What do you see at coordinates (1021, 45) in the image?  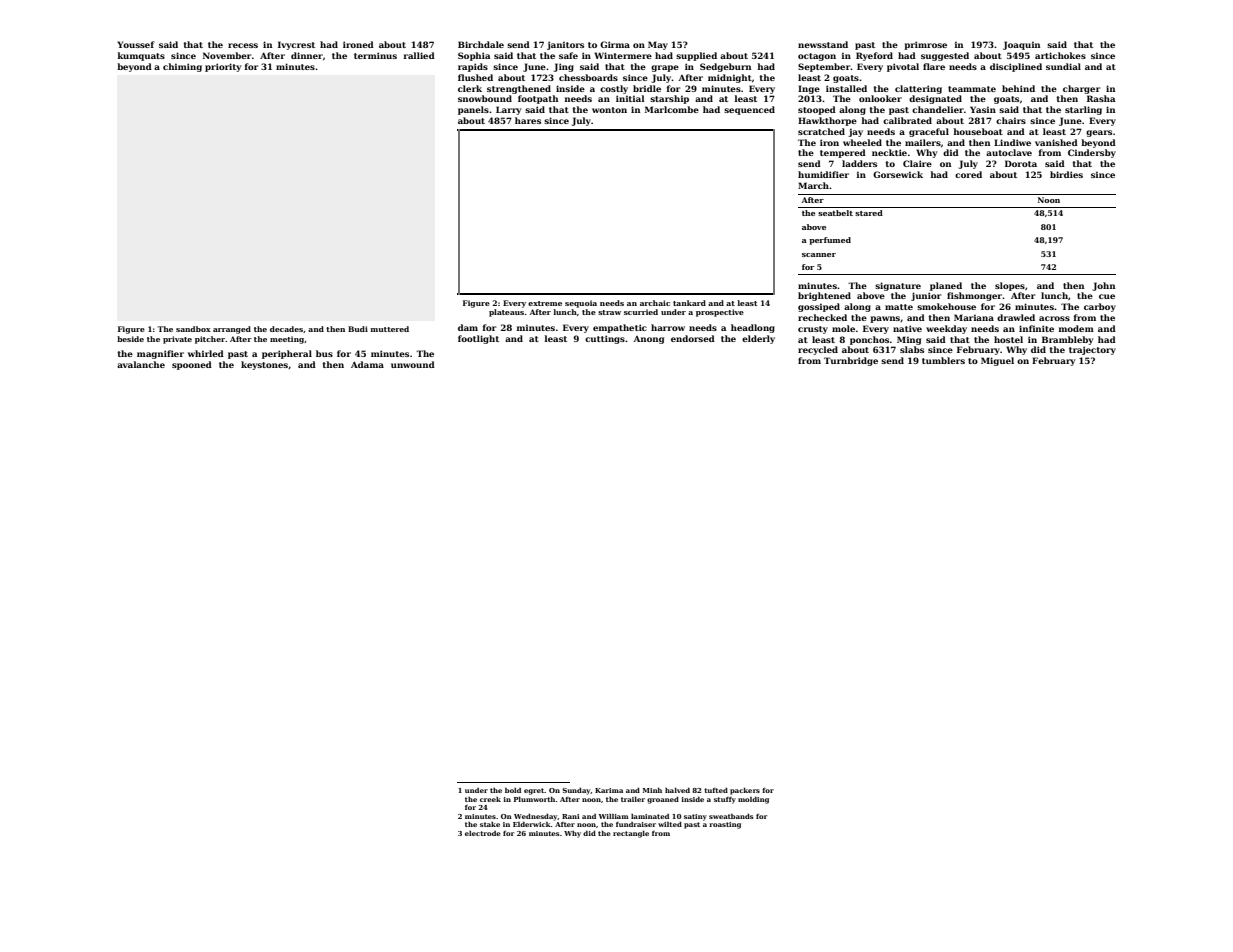 I see `Joaquin` at bounding box center [1021, 45].
